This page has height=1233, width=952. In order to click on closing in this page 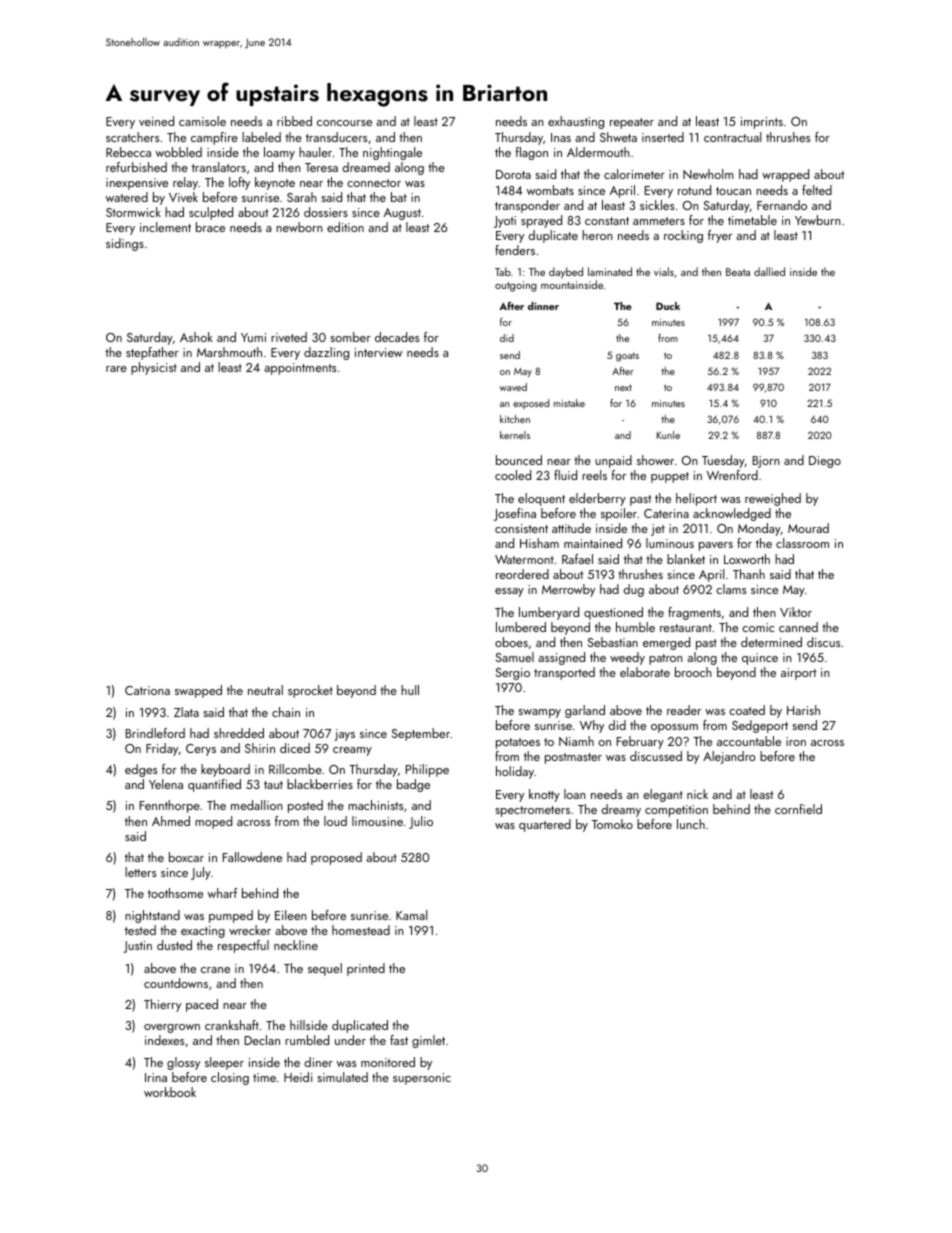, I will do `click(230, 1078)`.
